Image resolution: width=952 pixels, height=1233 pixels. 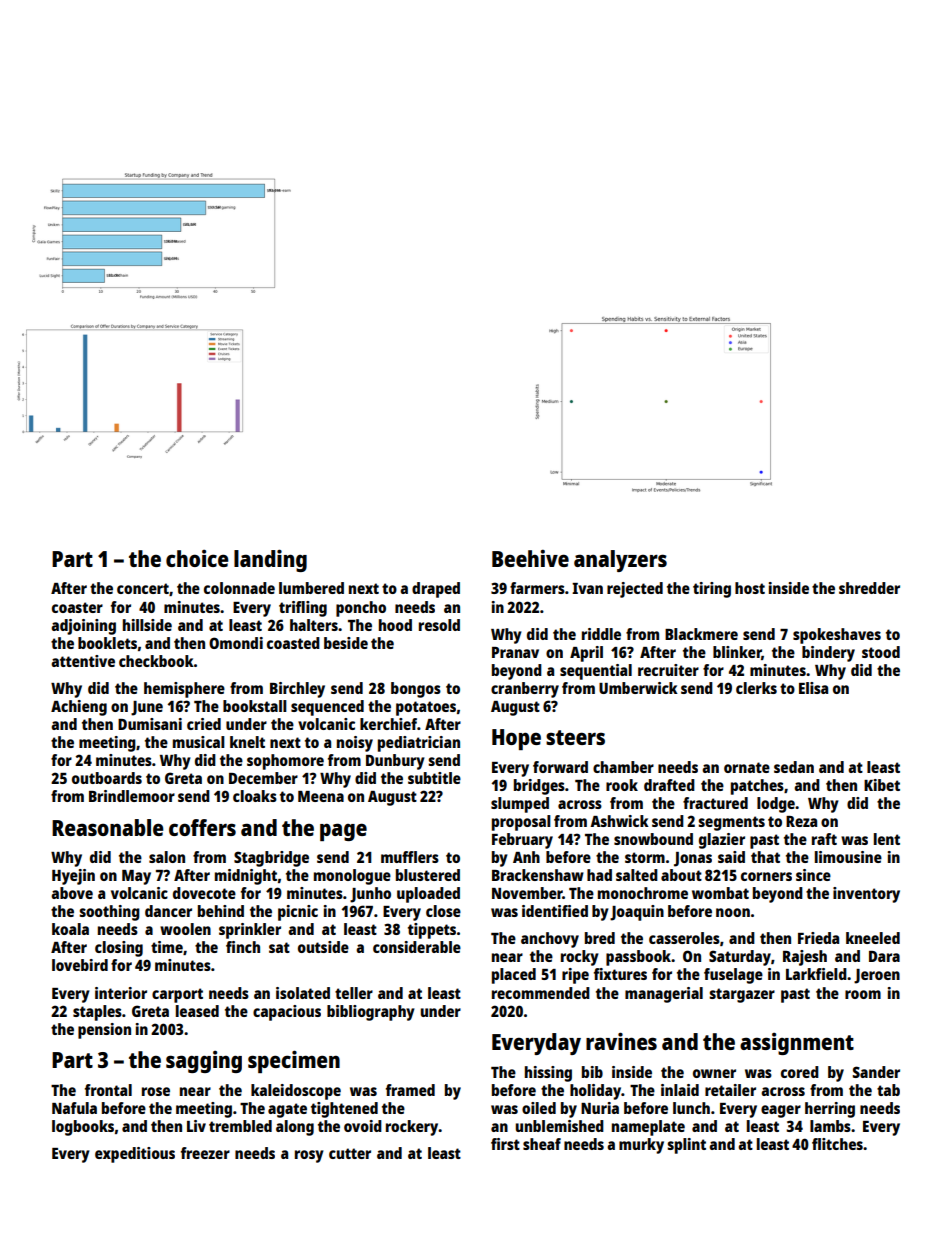 I want to click on woolen, so click(x=185, y=929).
